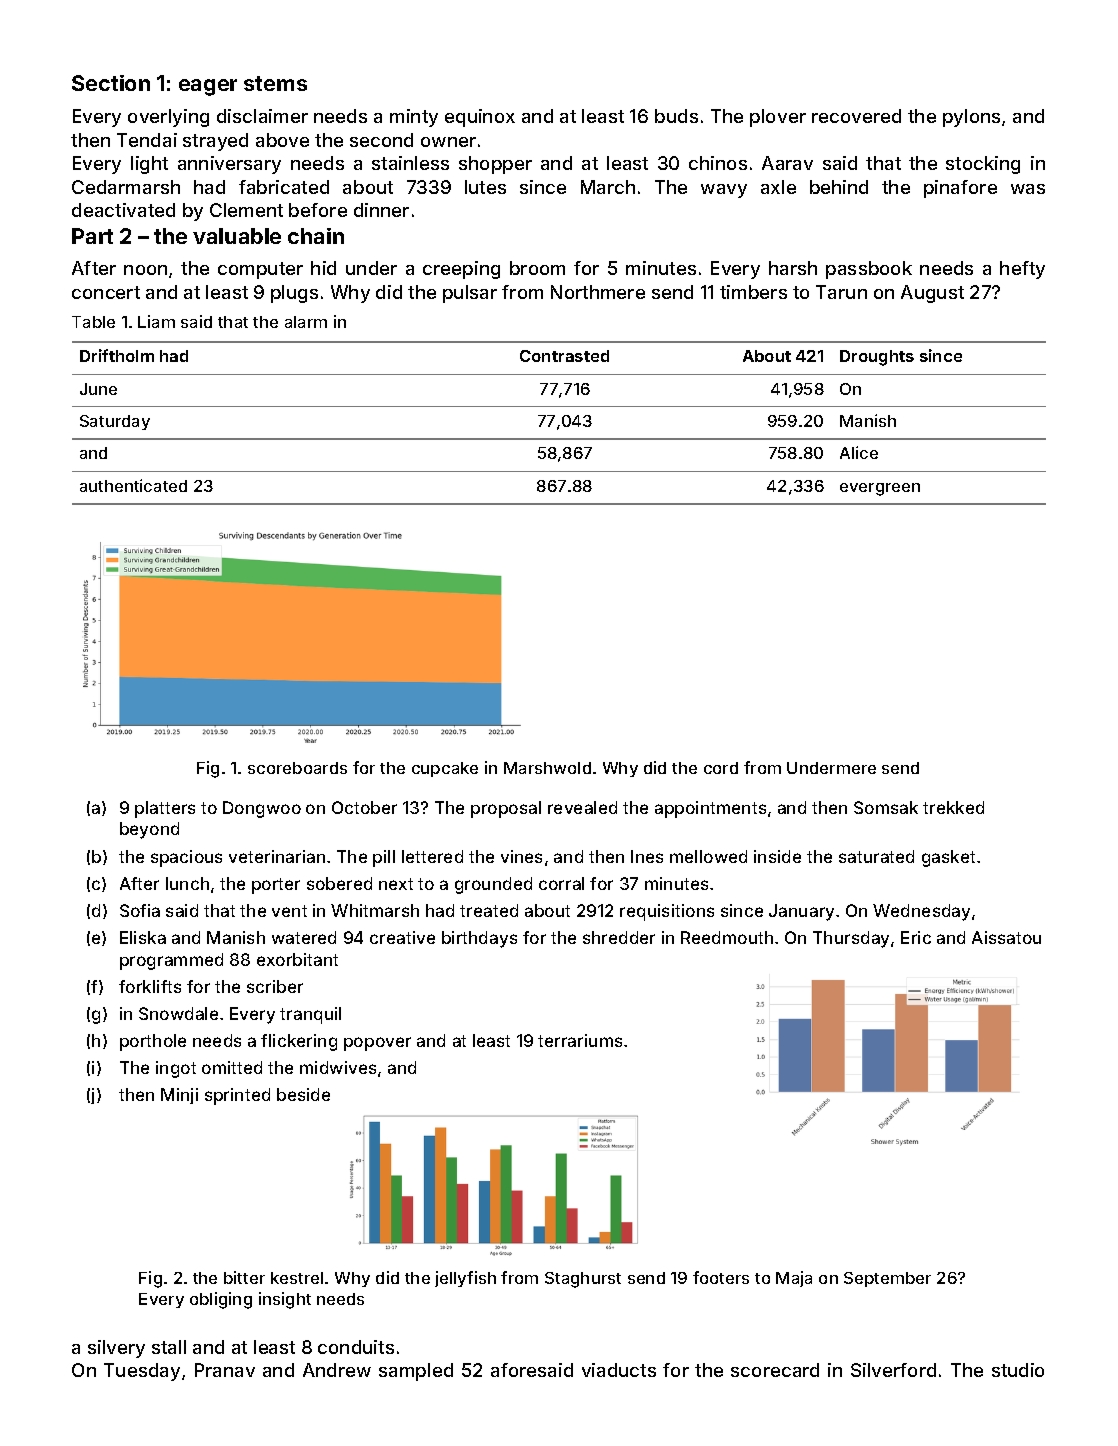  What do you see at coordinates (971, 118) in the image?
I see `pylons` at bounding box center [971, 118].
